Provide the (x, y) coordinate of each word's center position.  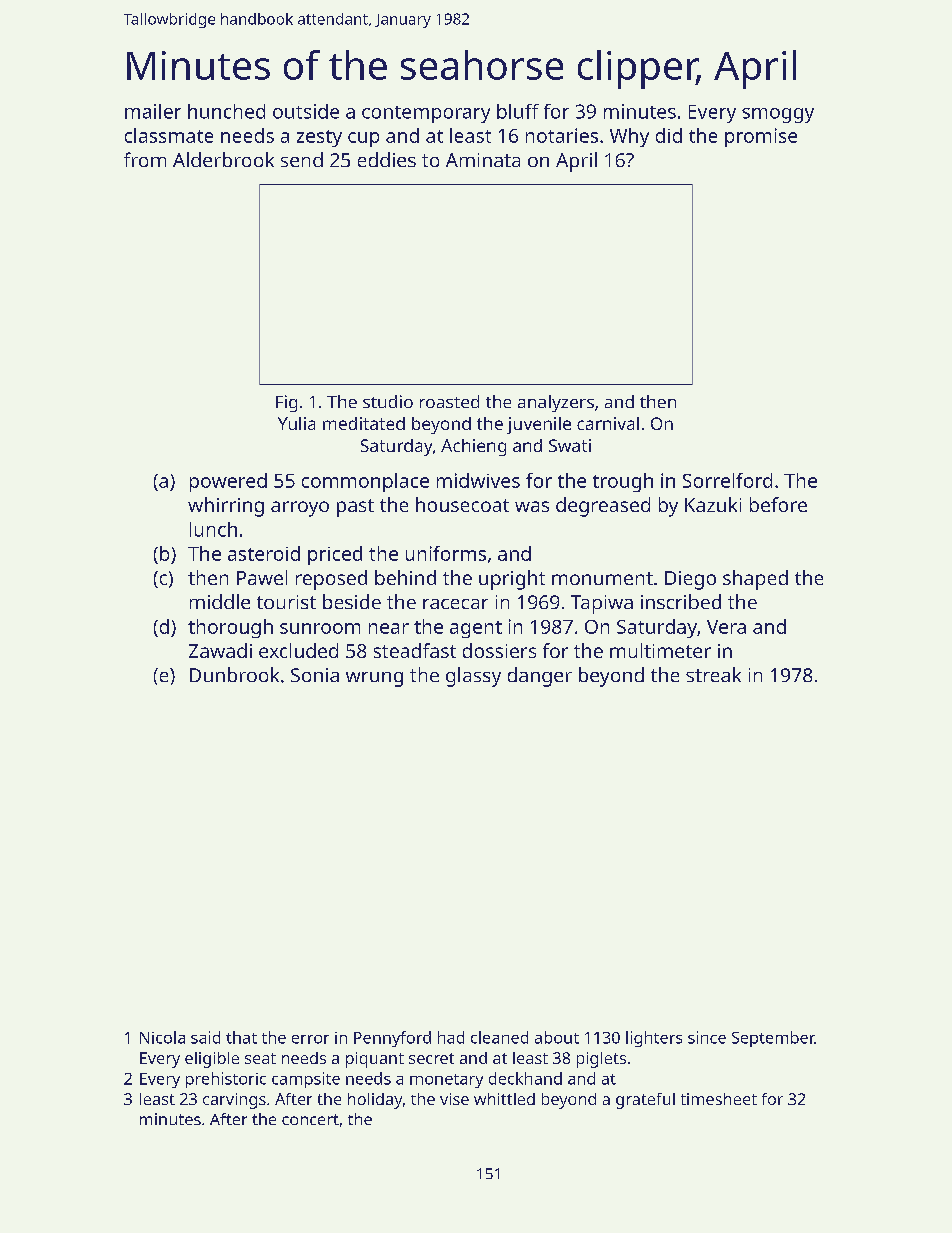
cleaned (499, 1037)
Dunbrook (234, 674)
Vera (726, 627)
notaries (562, 135)
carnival (608, 423)
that (241, 1037)
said (205, 1037)
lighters (654, 1039)
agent (476, 629)
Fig (286, 403)
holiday (375, 1101)
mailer (153, 111)
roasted (449, 401)
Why (629, 137)
